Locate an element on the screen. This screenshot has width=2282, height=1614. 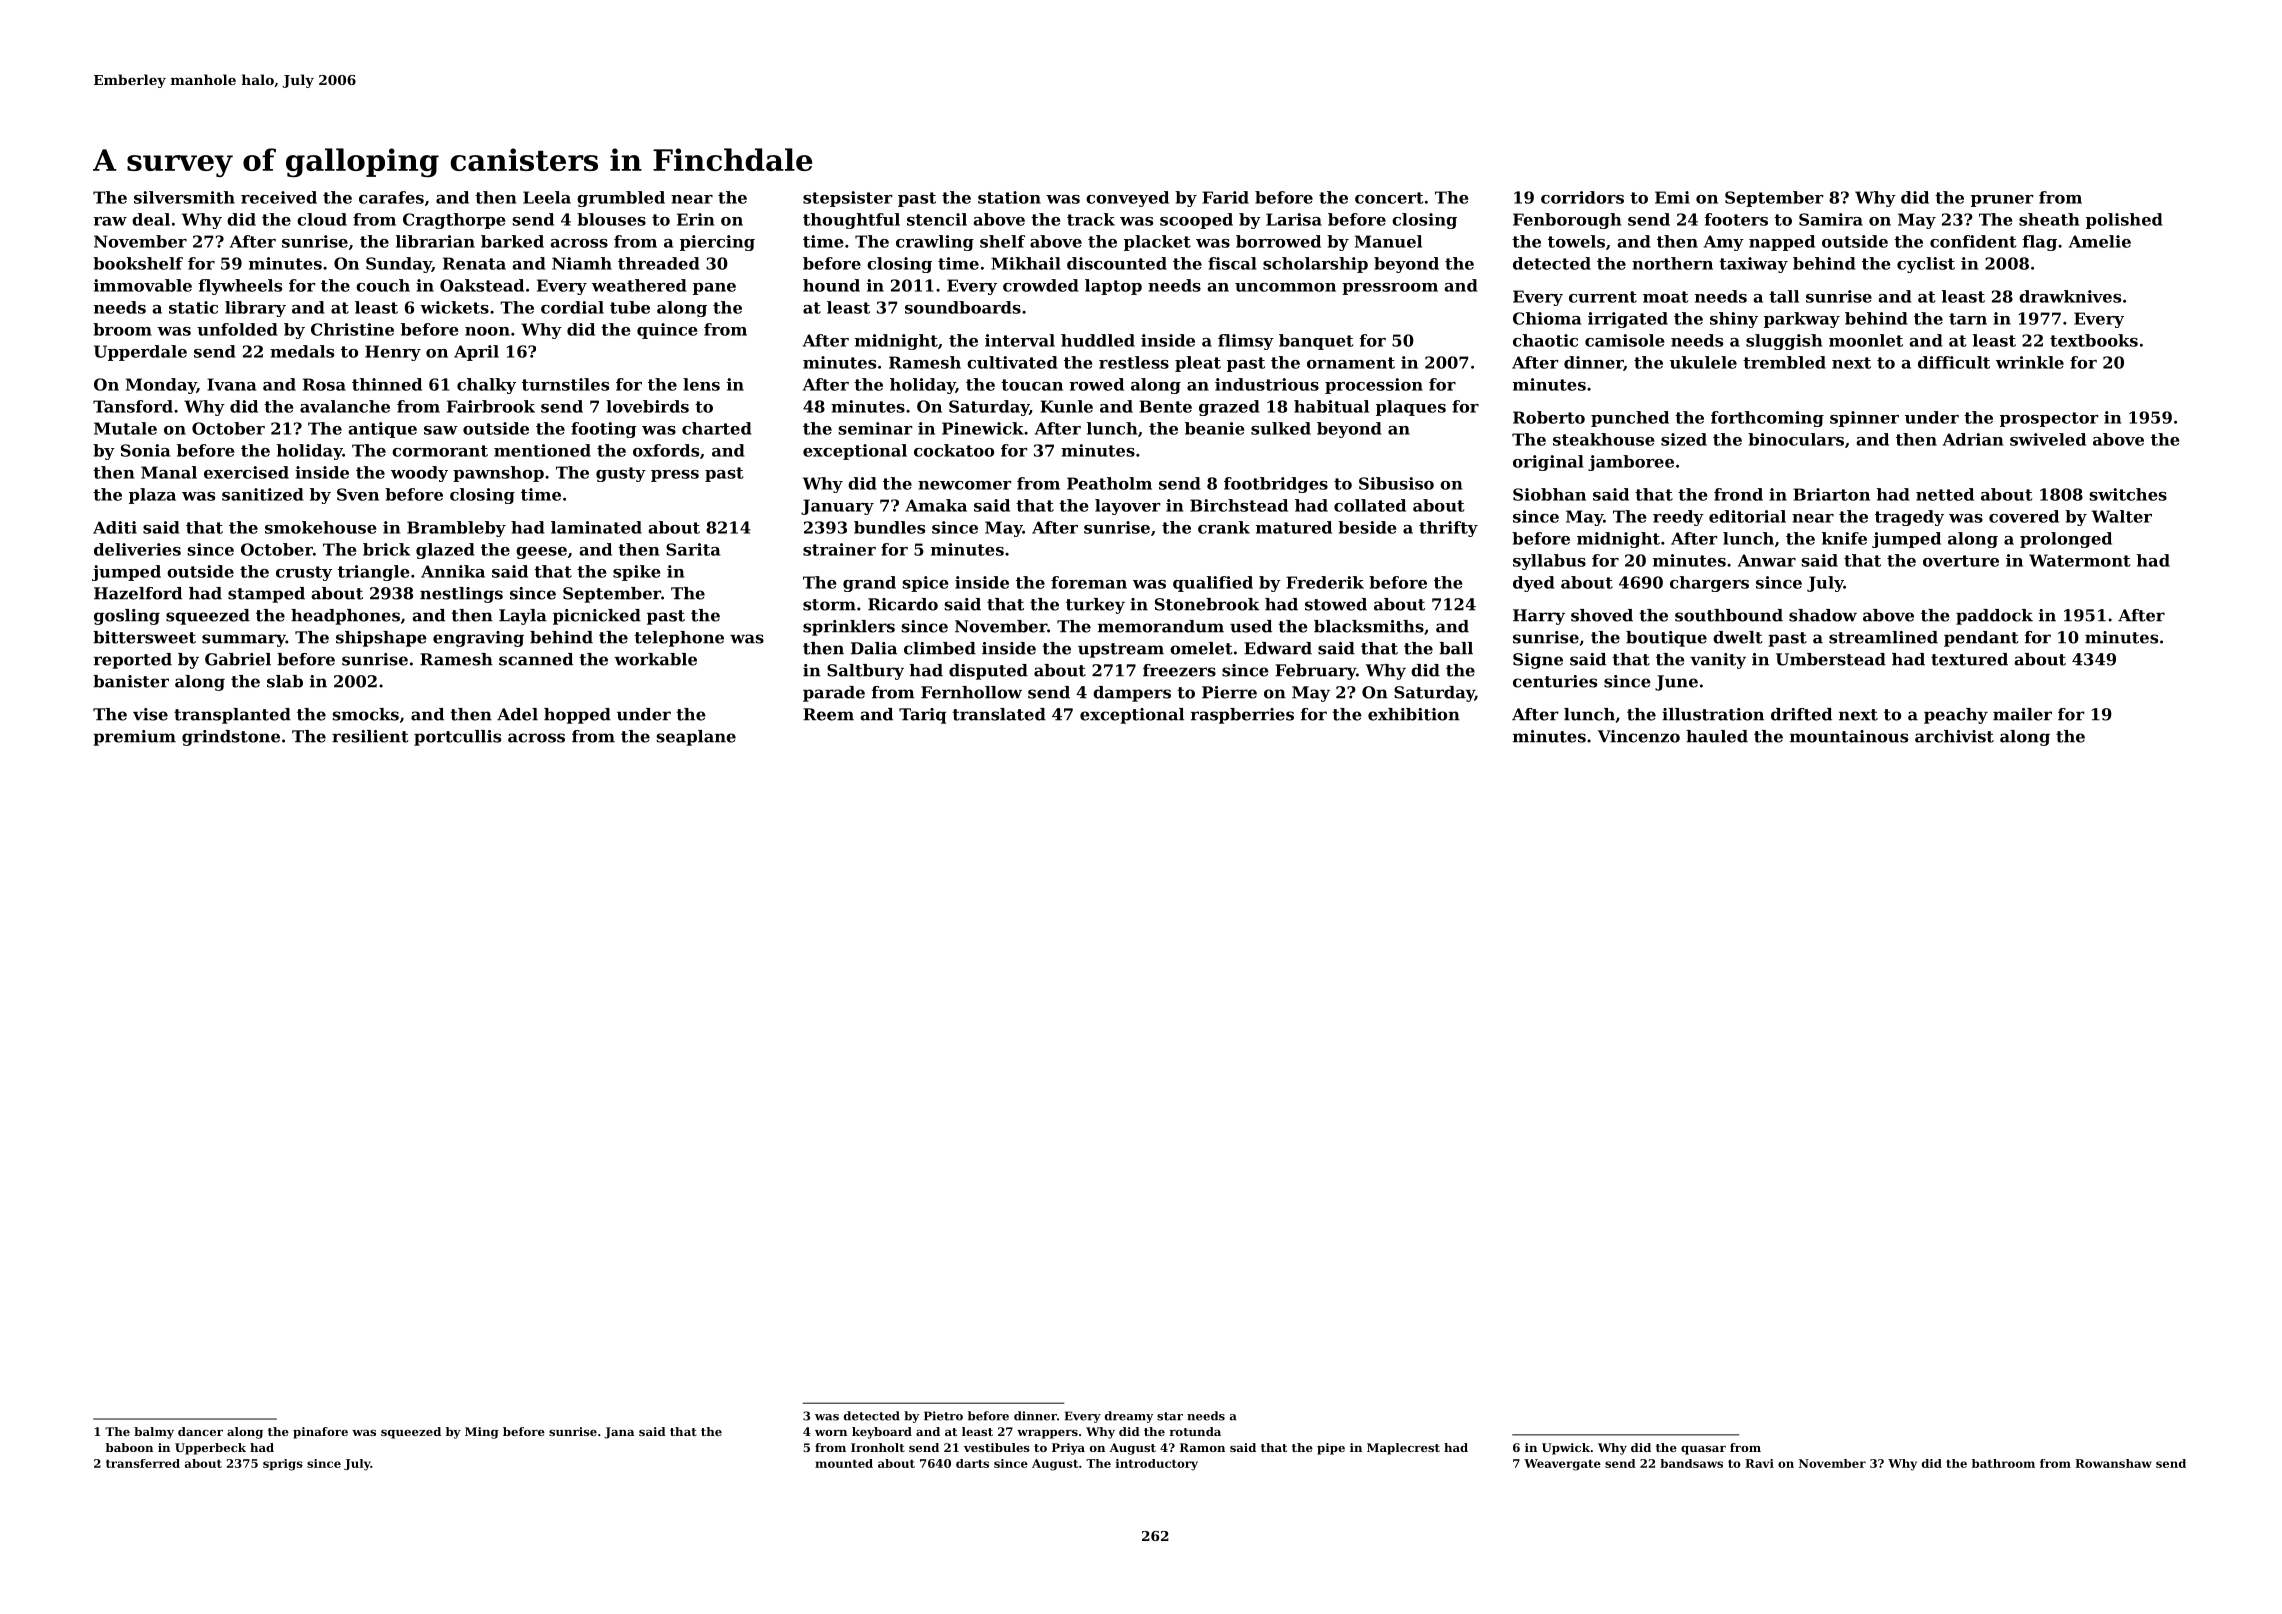
grumbled is located at coordinates (621, 199).
